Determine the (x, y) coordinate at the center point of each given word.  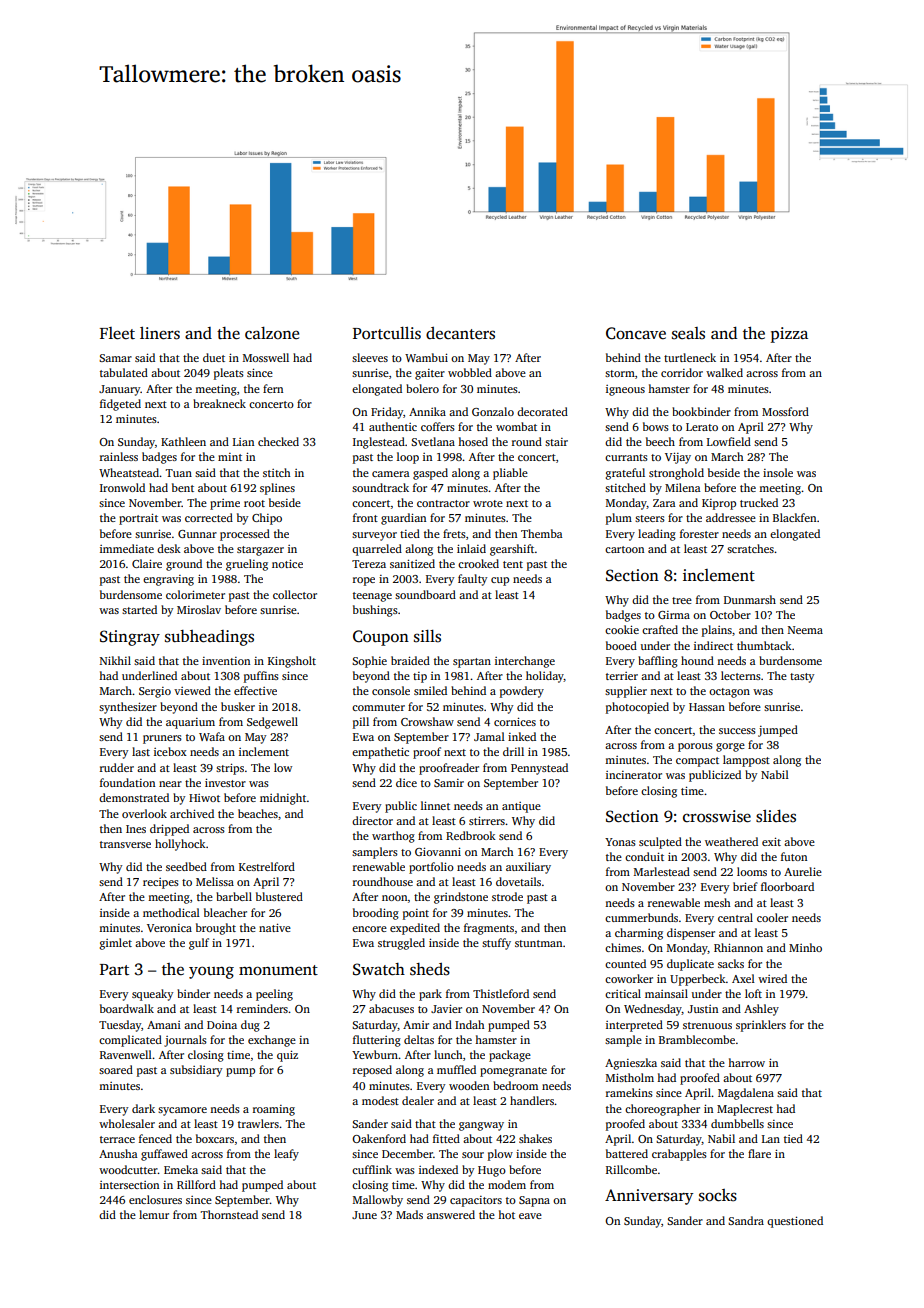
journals (185, 1041)
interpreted (634, 1026)
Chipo (267, 519)
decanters (460, 333)
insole (778, 472)
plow (500, 1155)
